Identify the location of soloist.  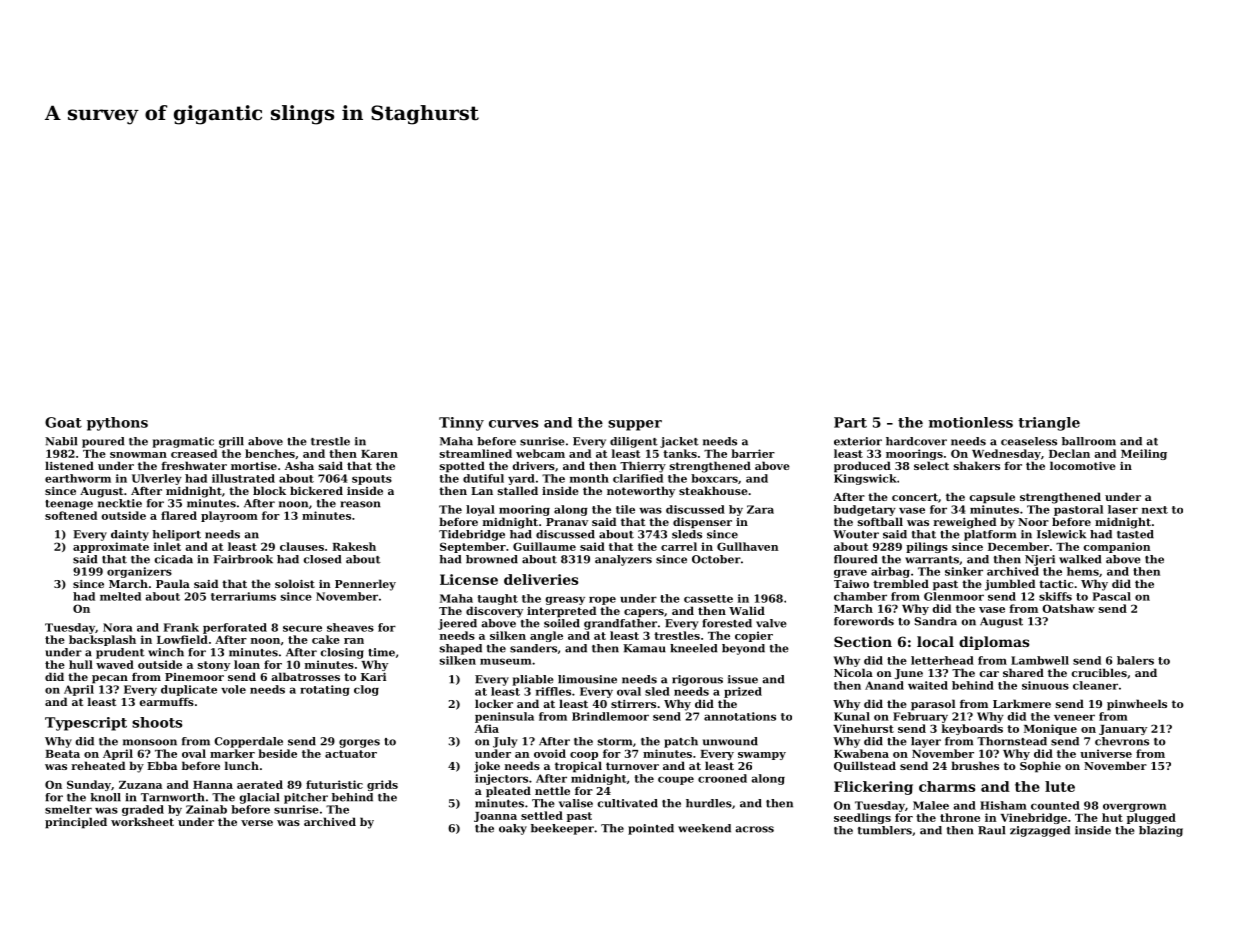
(295, 583).
